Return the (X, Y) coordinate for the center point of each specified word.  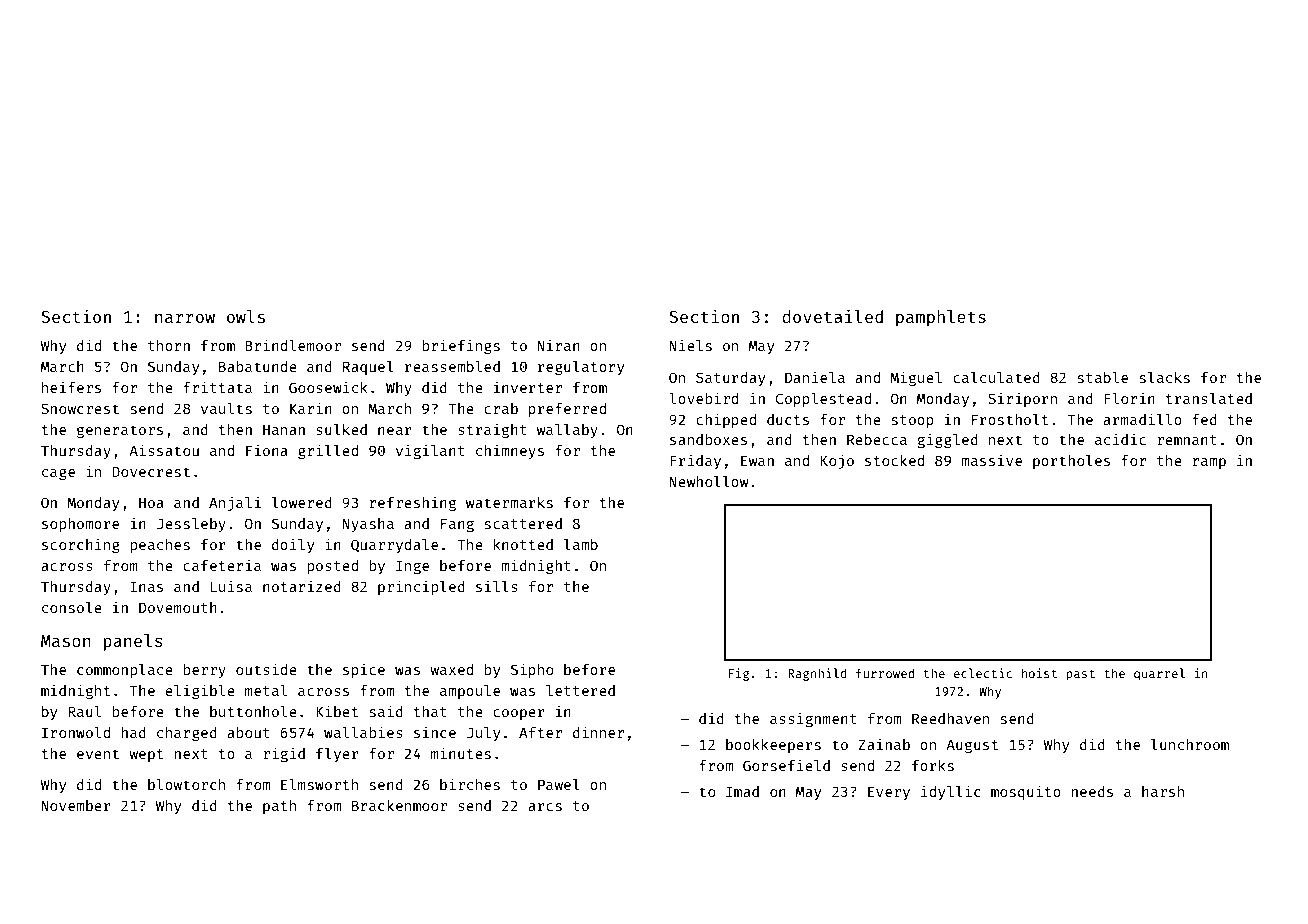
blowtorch (186, 784)
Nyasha (368, 525)
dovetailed (832, 316)
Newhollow (709, 481)
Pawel (559, 784)
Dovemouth (178, 607)
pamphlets (941, 318)
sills (497, 586)
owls (246, 316)
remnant (1187, 440)
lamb (581, 544)
